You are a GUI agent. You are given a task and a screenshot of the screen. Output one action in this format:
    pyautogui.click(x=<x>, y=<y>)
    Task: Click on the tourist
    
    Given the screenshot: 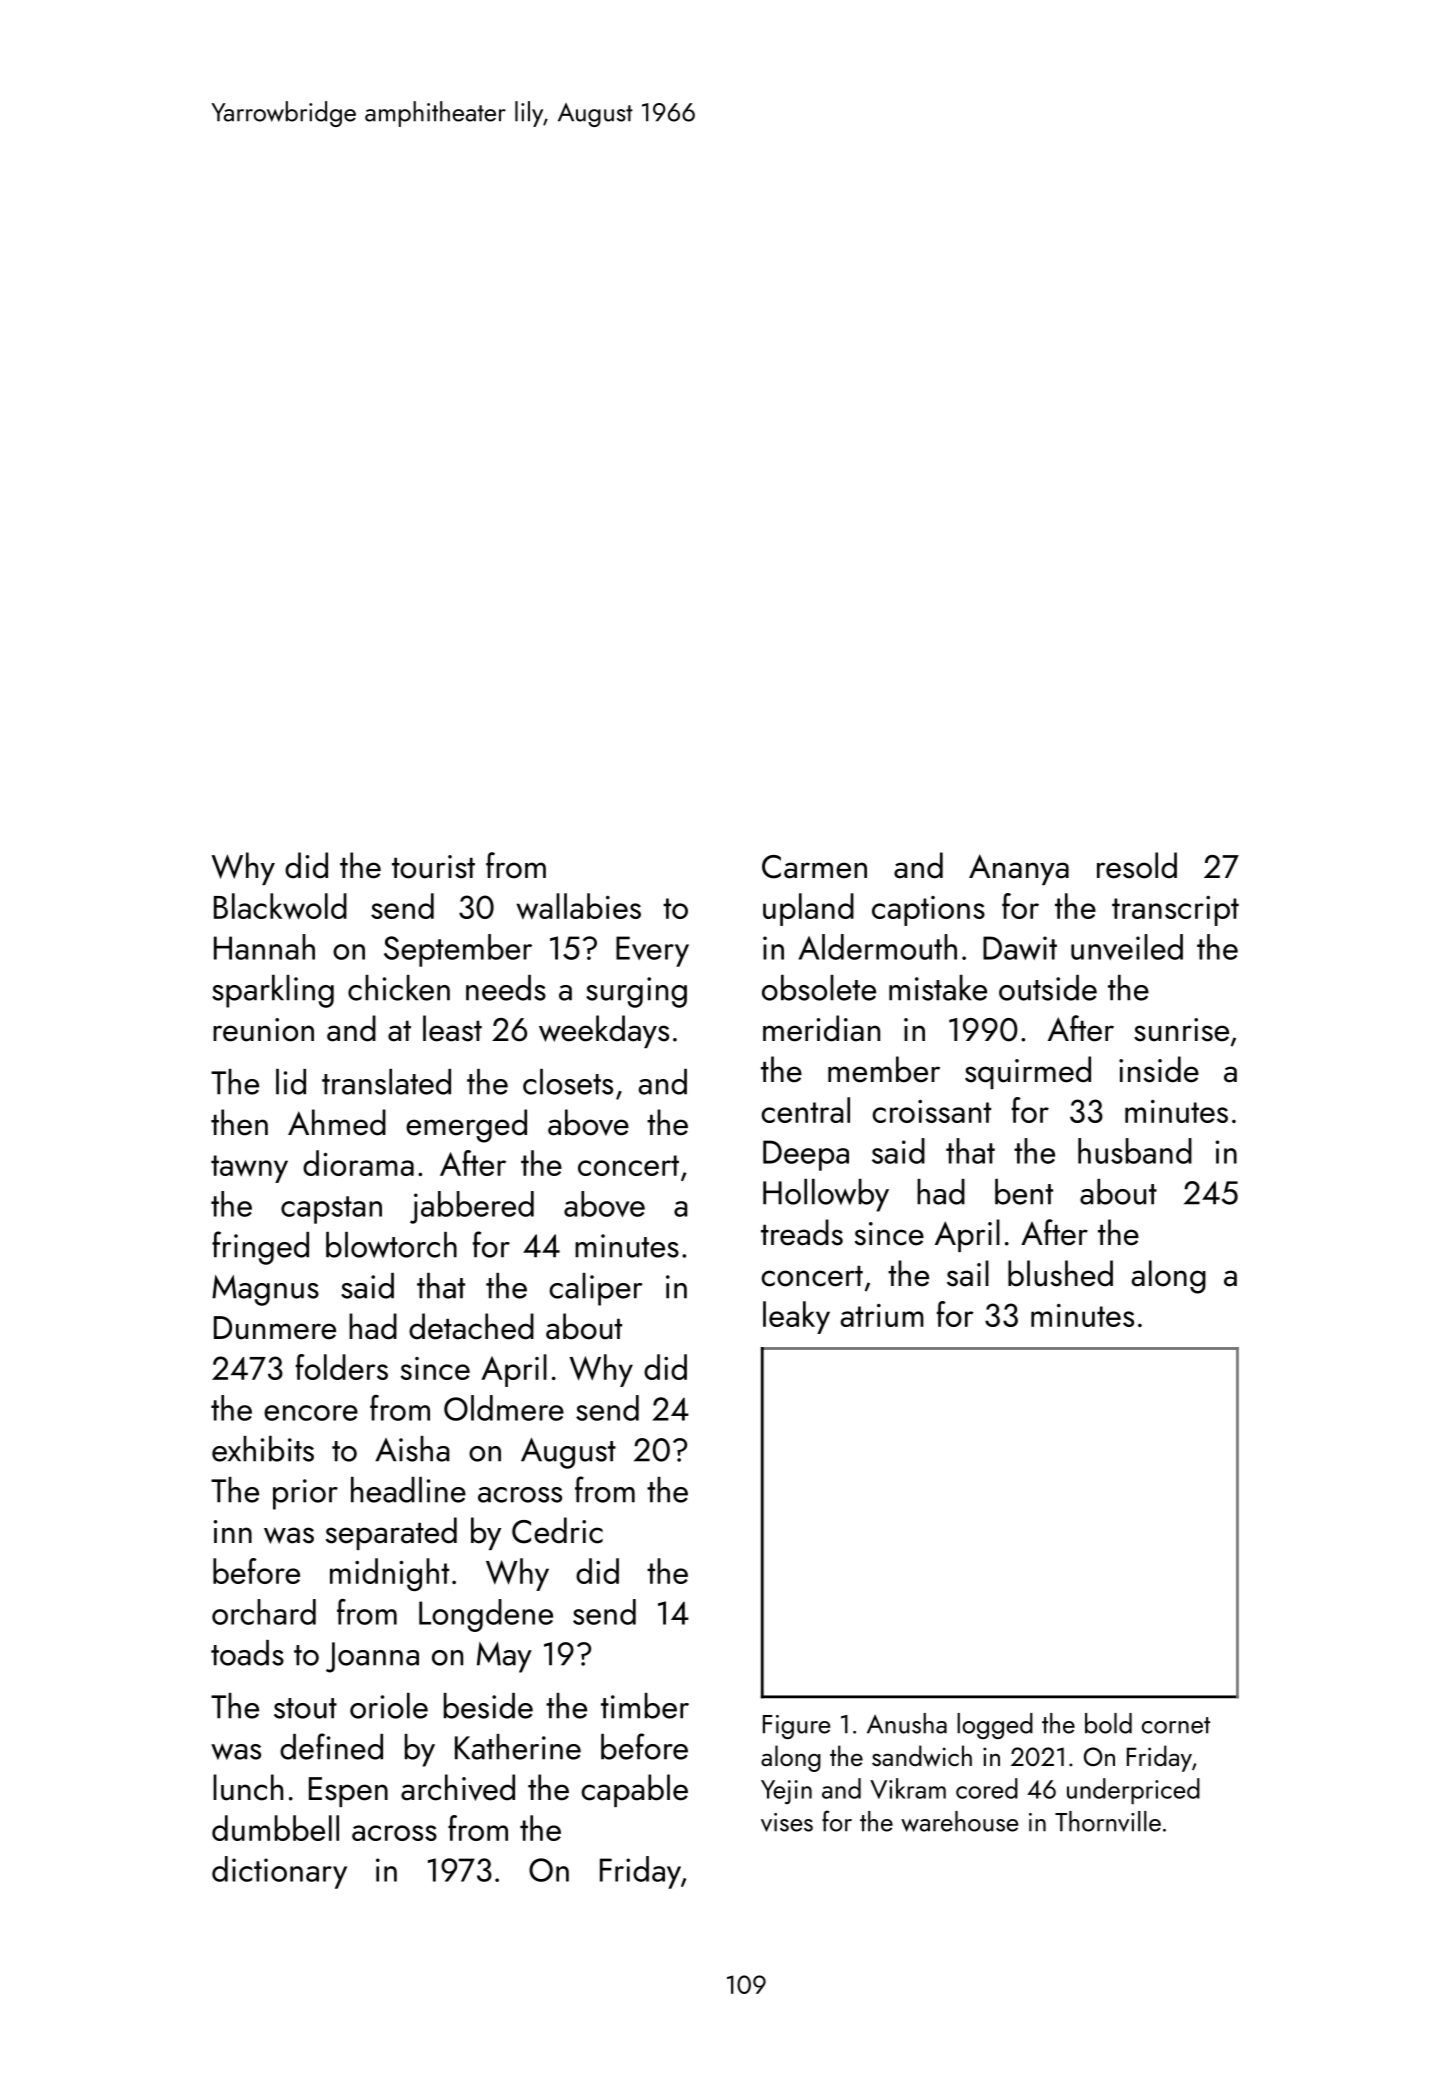 What is the action you would take?
    pyautogui.click(x=433, y=867)
